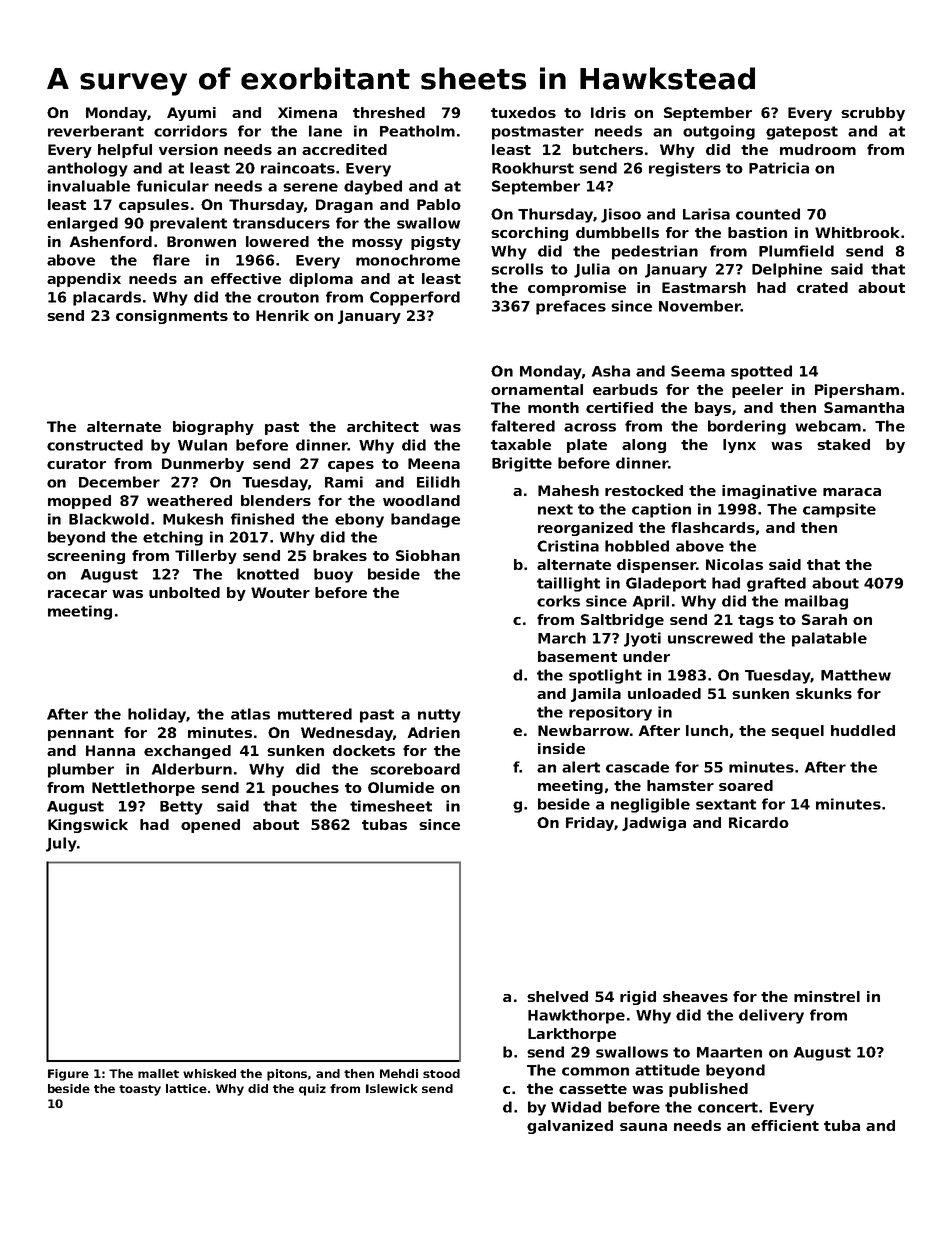 This page has width=952, height=1233. Describe the element at coordinates (562, 638) in the page. I see `March` at that location.
